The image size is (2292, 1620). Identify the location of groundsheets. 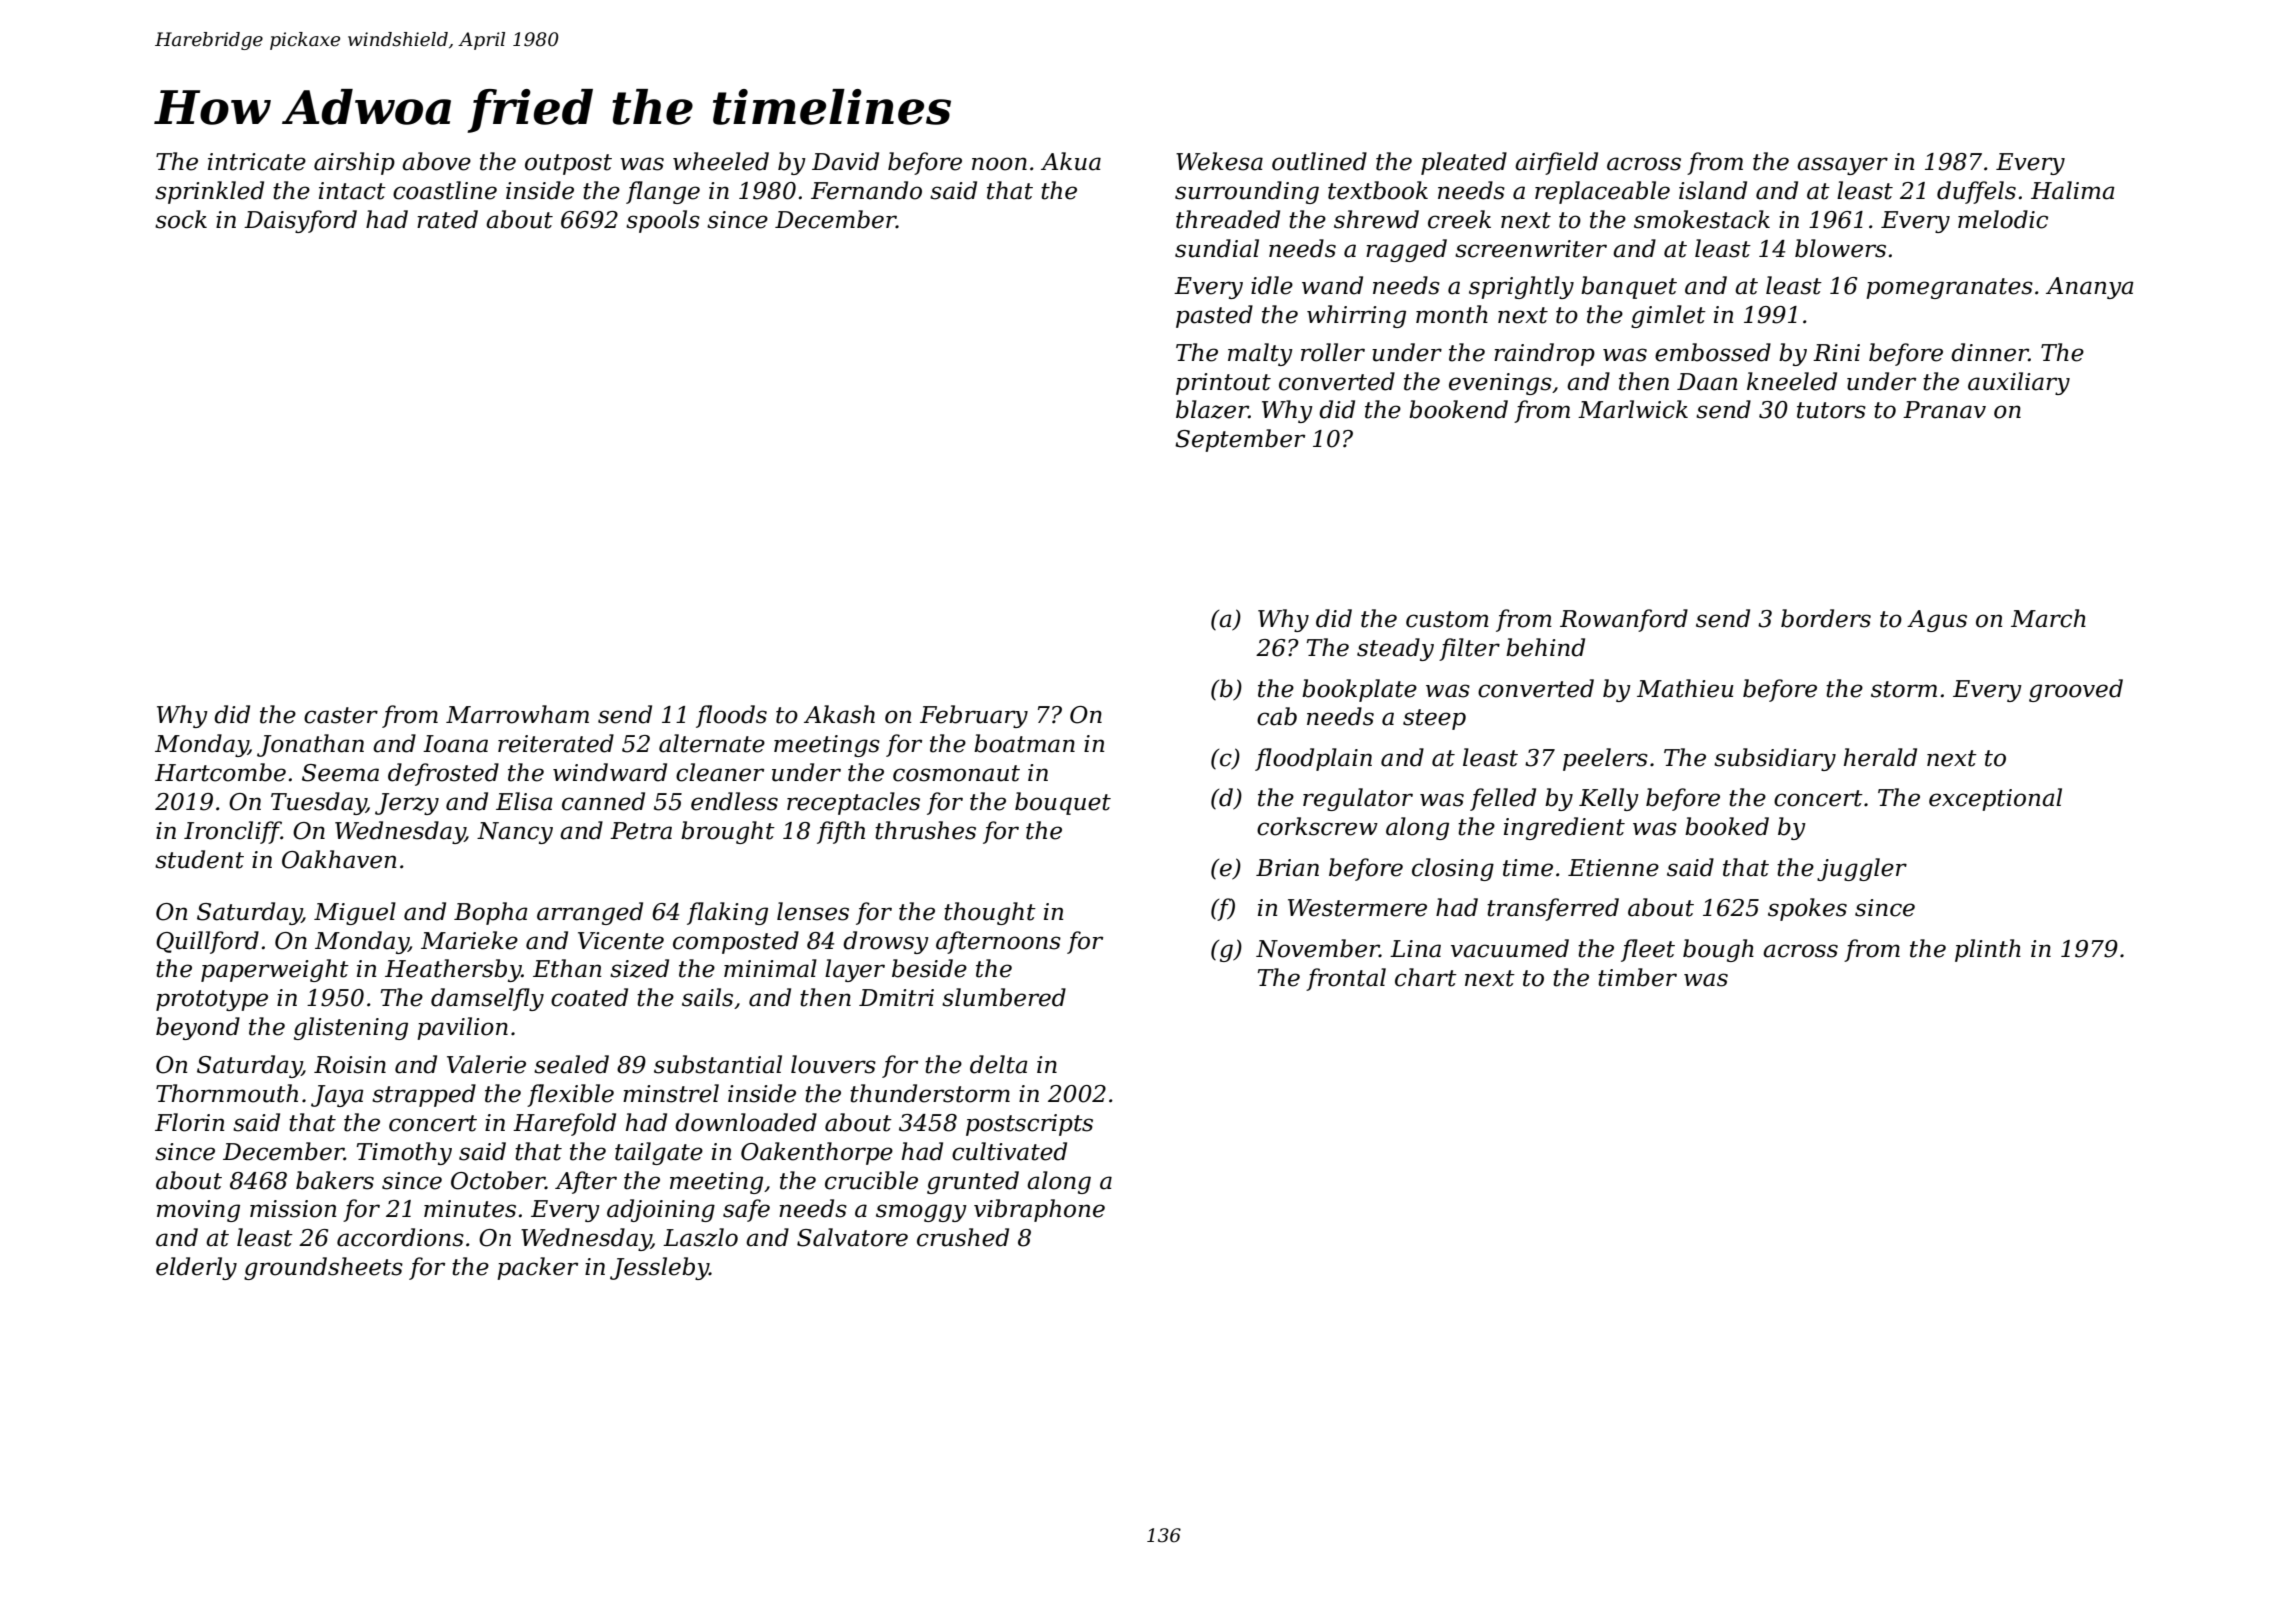
(323, 1268).
